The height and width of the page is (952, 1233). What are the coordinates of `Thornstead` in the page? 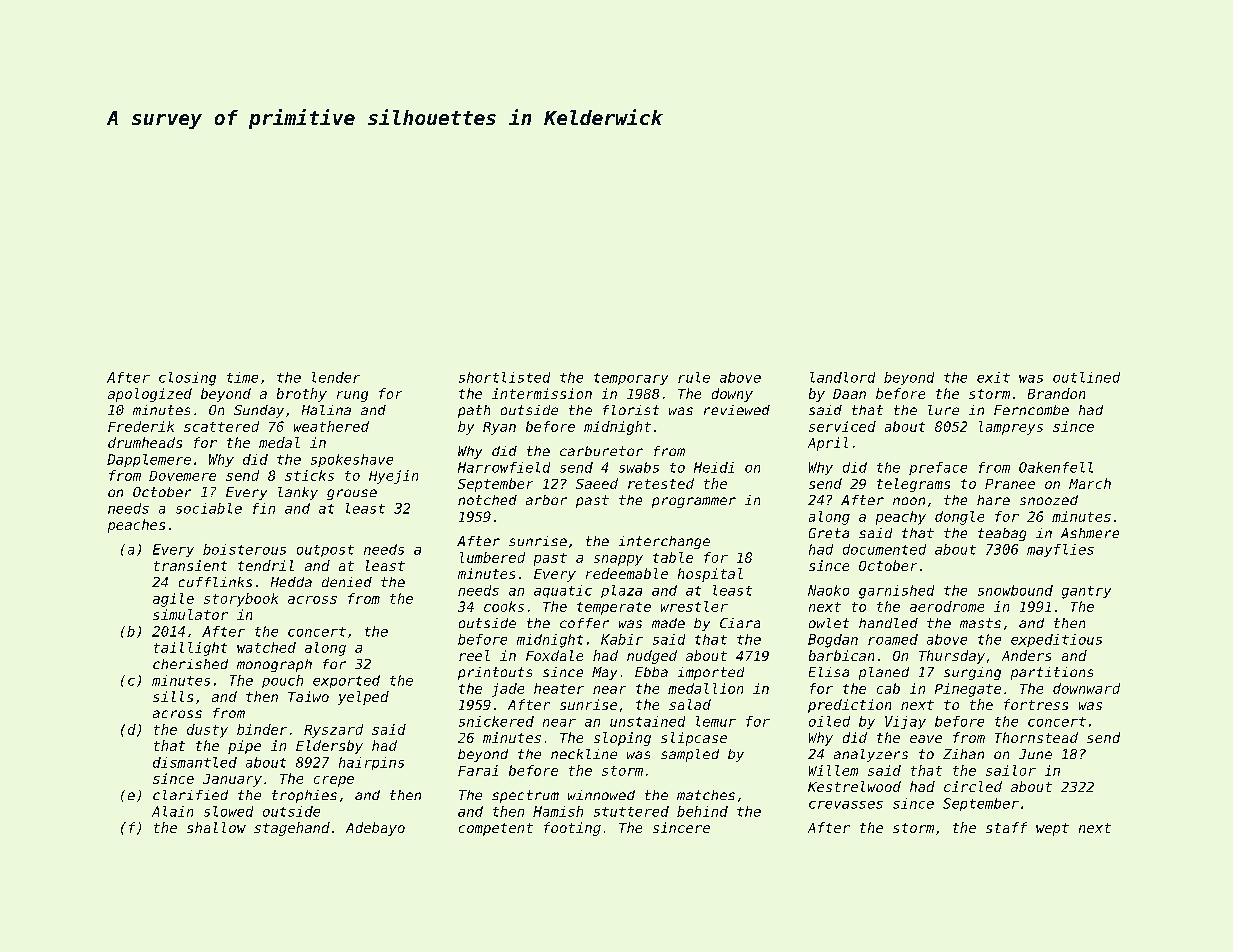 It's located at (1036, 737).
